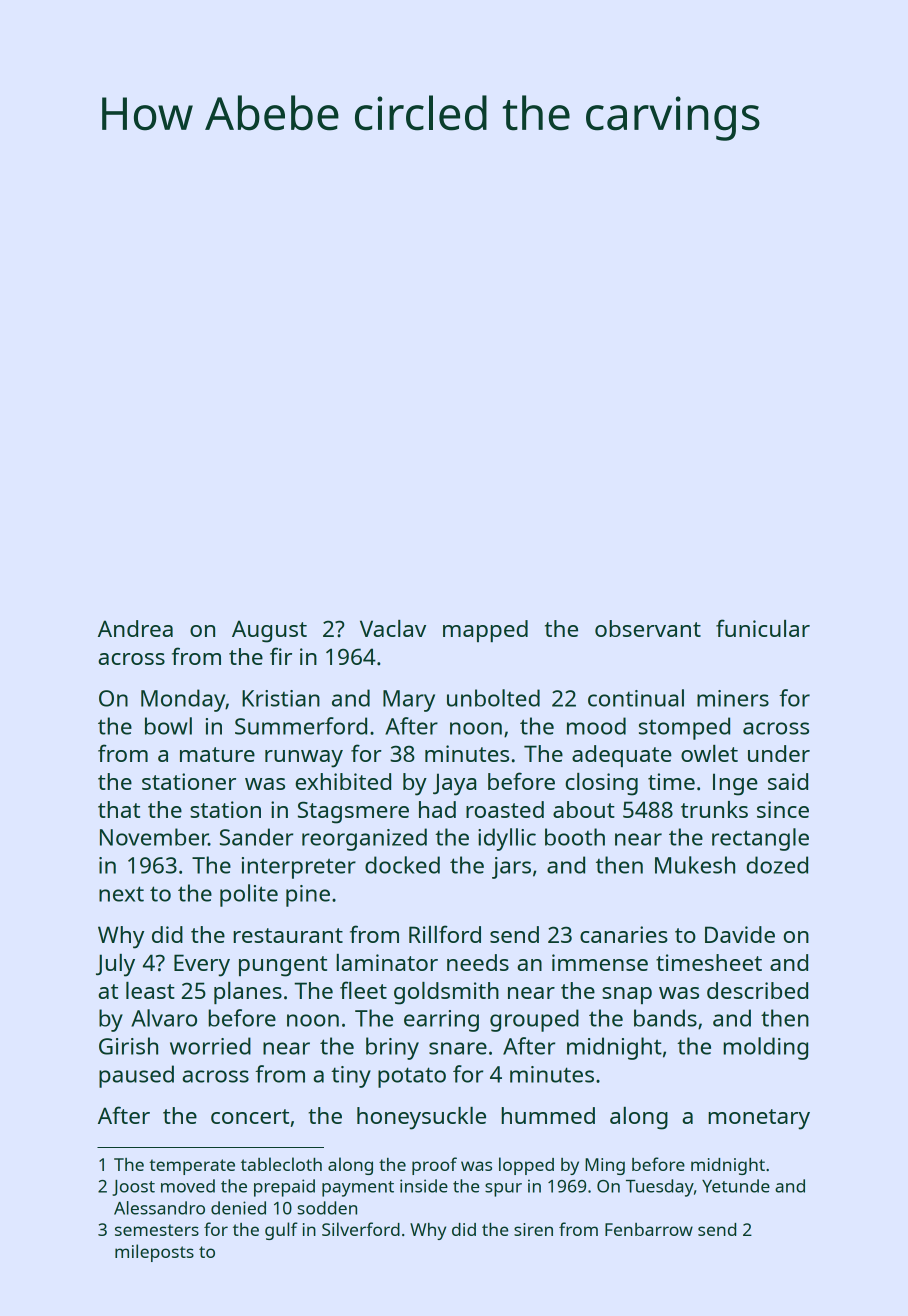  Describe the element at coordinates (250, 1116) in the document. I see `concert` at that location.
